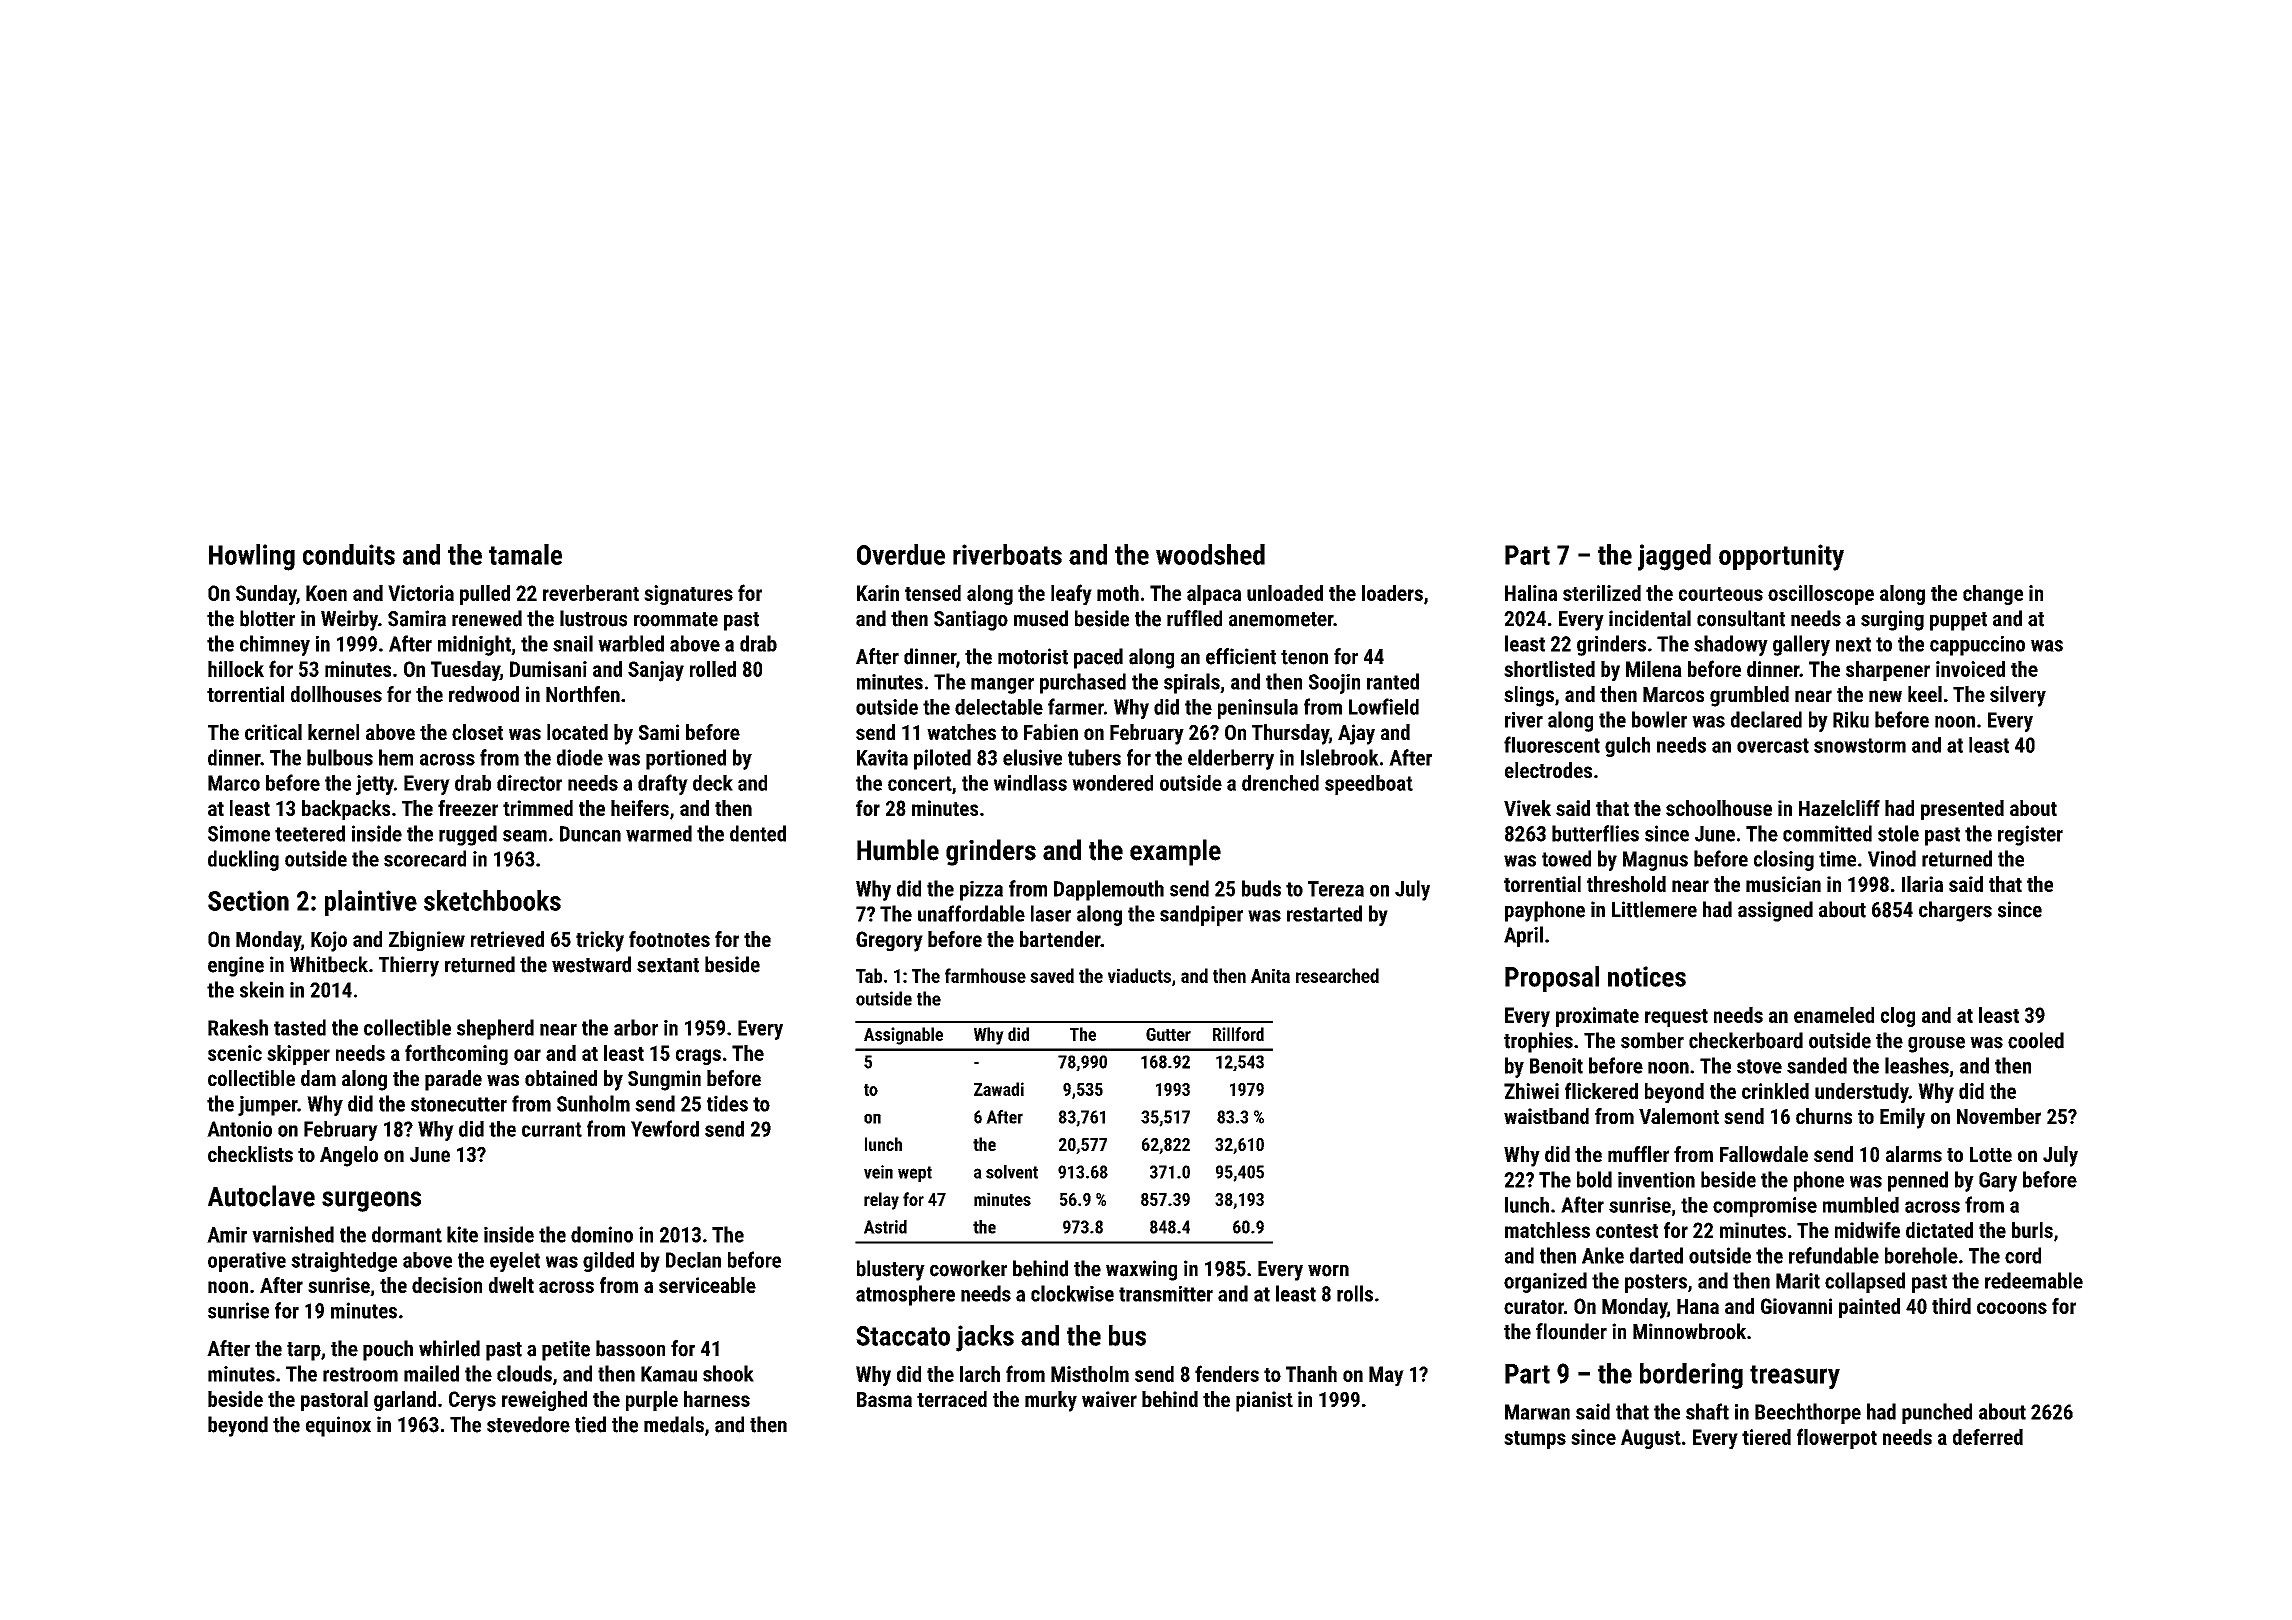 Image resolution: width=2292 pixels, height=1620 pixels. Describe the element at coordinates (431, 1373) in the page. I see `mailed` at that location.
